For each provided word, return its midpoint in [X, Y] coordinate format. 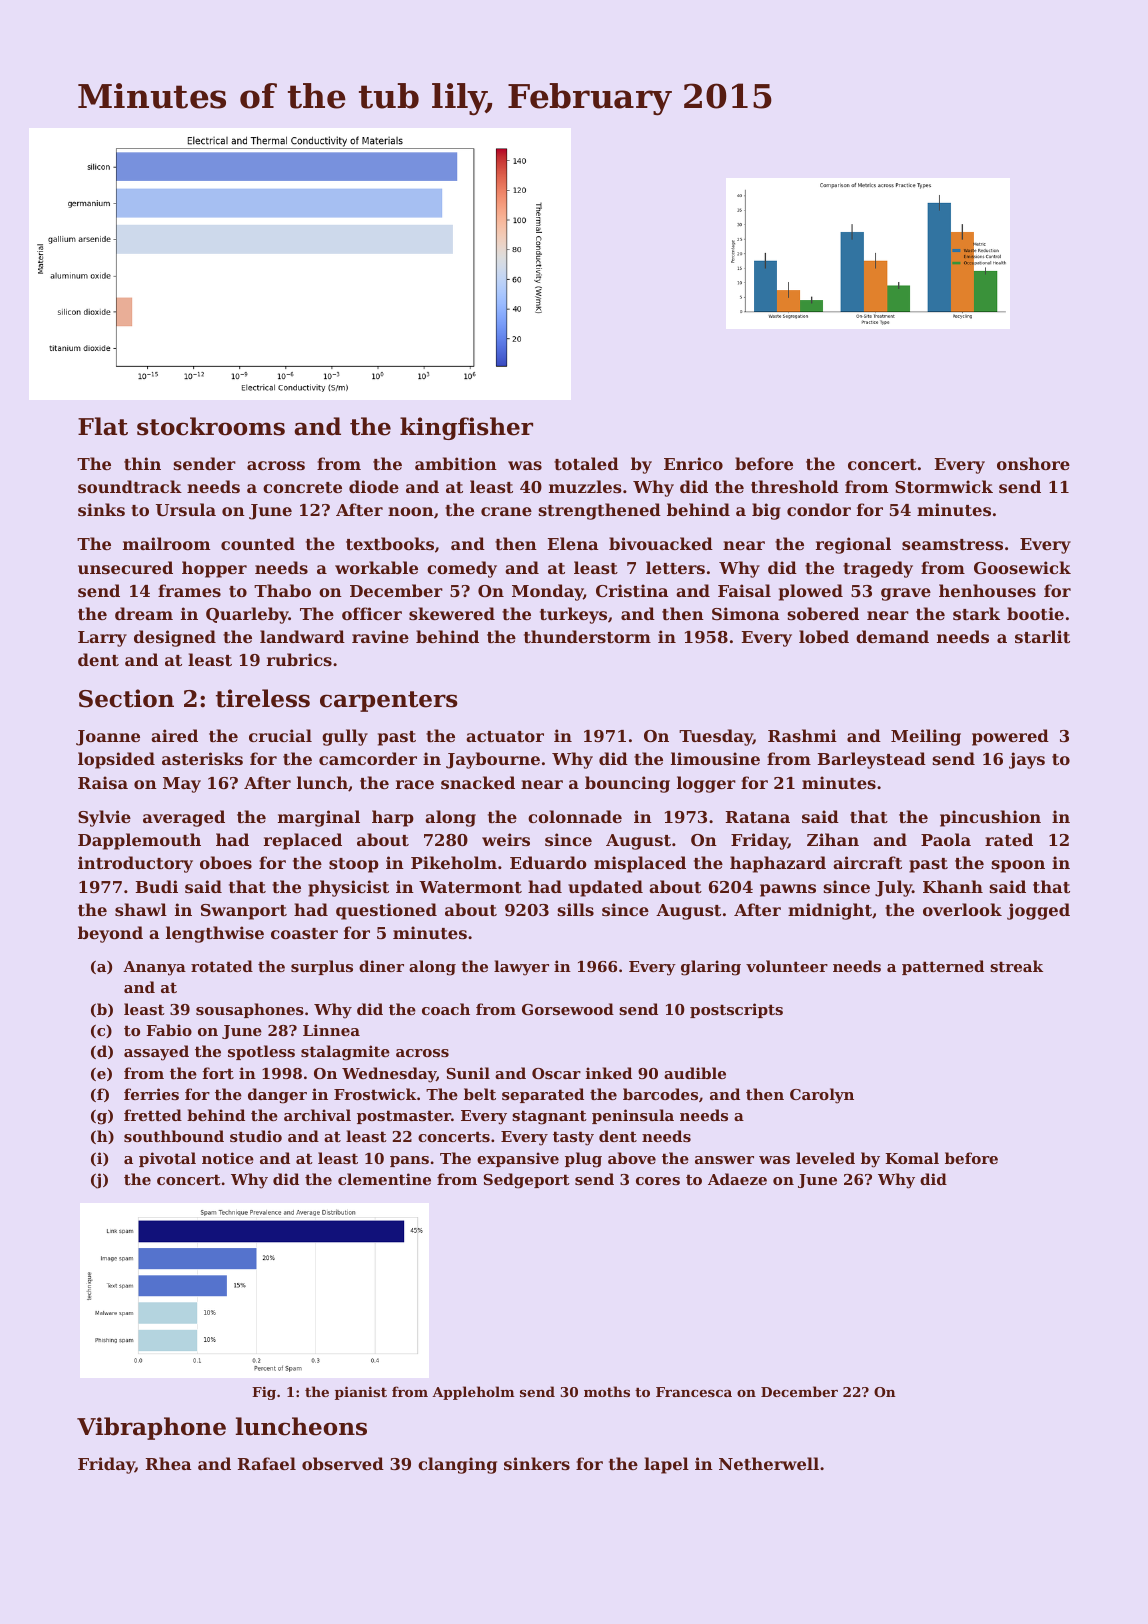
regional [853, 545]
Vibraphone [151, 1428]
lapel [666, 1465]
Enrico [693, 463]
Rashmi [802, 735]
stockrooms [211, 426]
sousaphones [250, 1010]
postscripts [736, 1010]
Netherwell [769, 1463]
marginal [319, 818]
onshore [1033, 463]
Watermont [470, 887]
